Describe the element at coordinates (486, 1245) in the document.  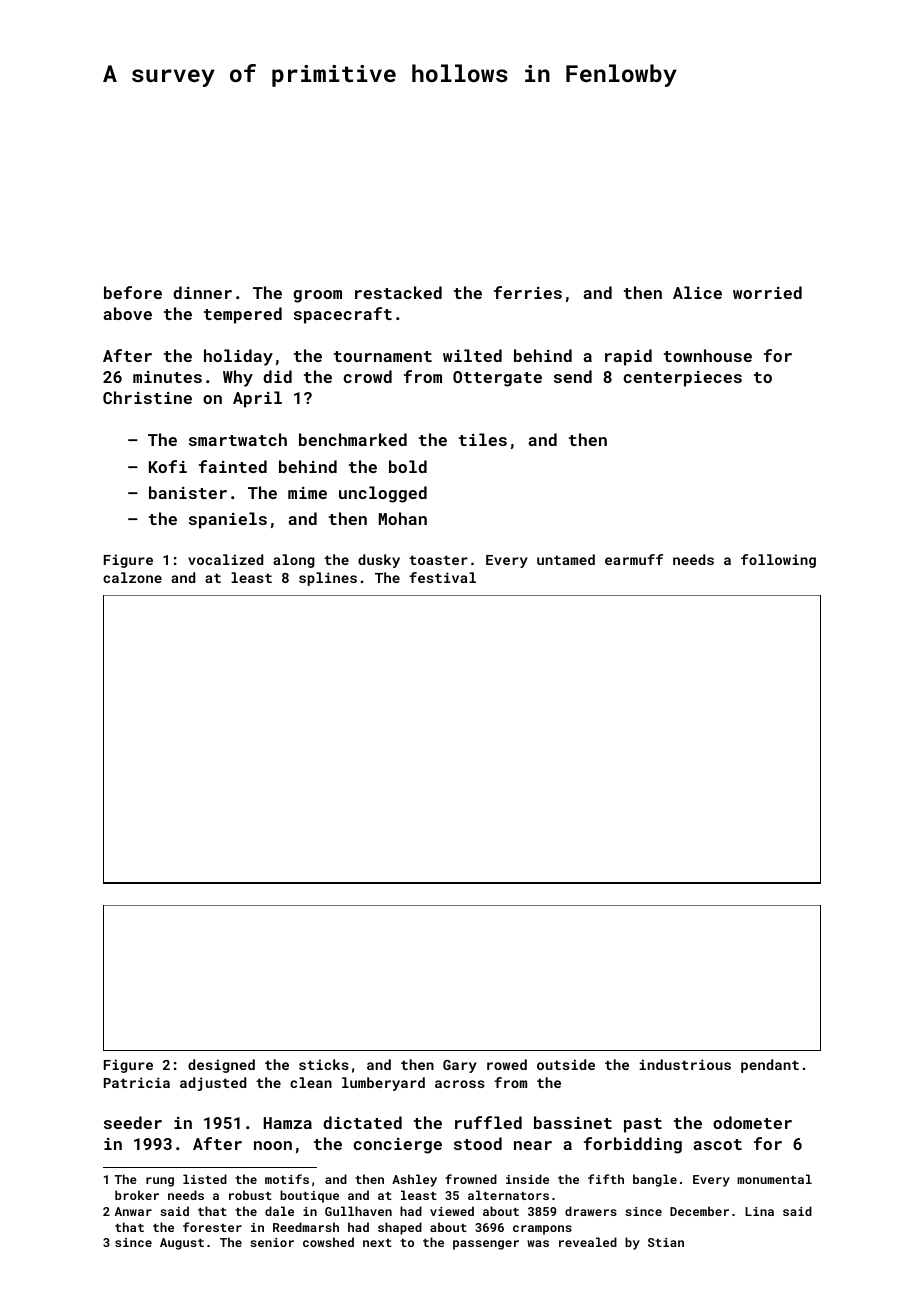
I see `passenger` at that location.
